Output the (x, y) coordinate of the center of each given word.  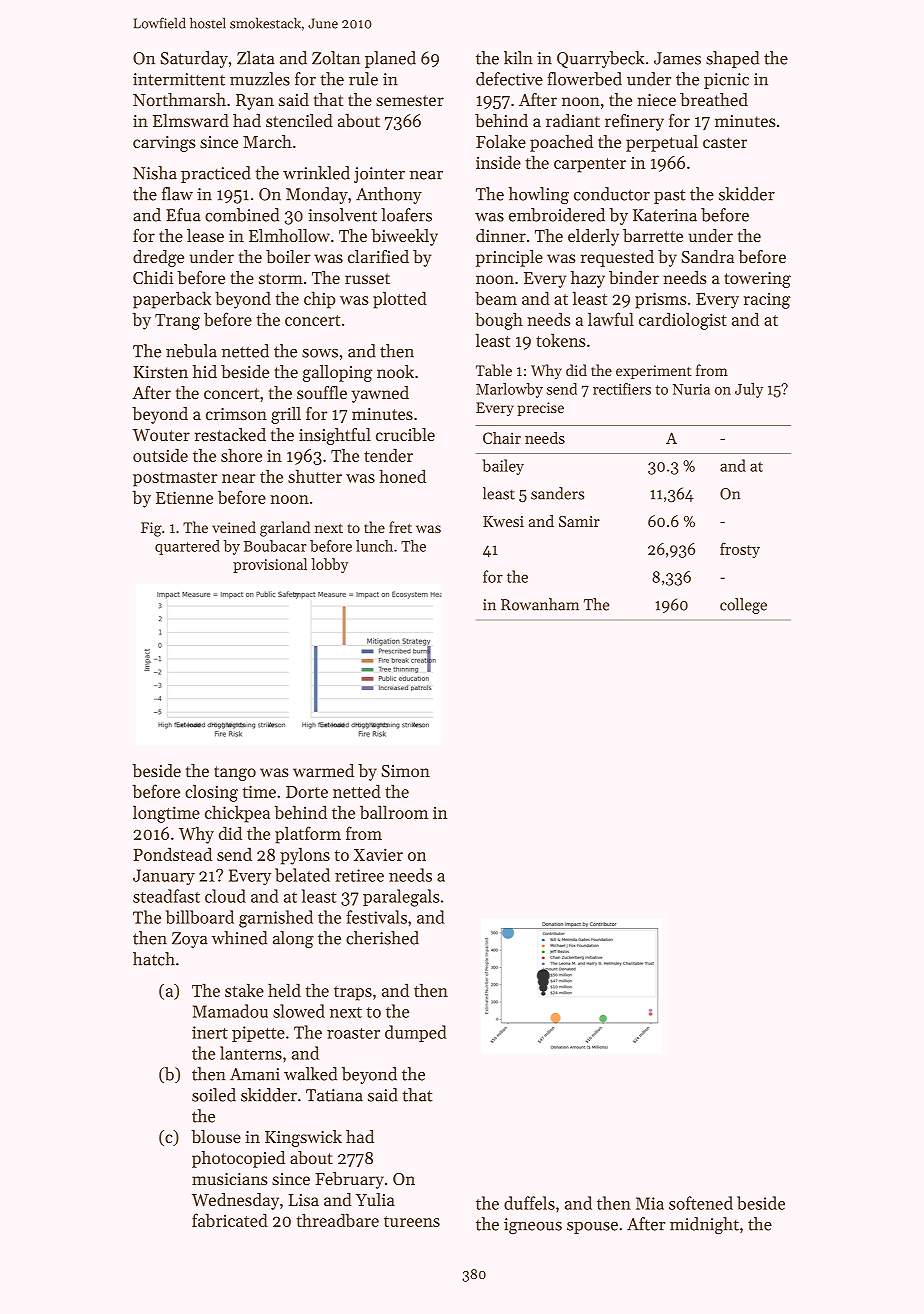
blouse (216, 1136)
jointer (379, 175)
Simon (405, 771)
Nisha (155, 173)
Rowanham (540, 604)
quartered (187, 547)
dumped (415, 1033)
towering (757, 280)
